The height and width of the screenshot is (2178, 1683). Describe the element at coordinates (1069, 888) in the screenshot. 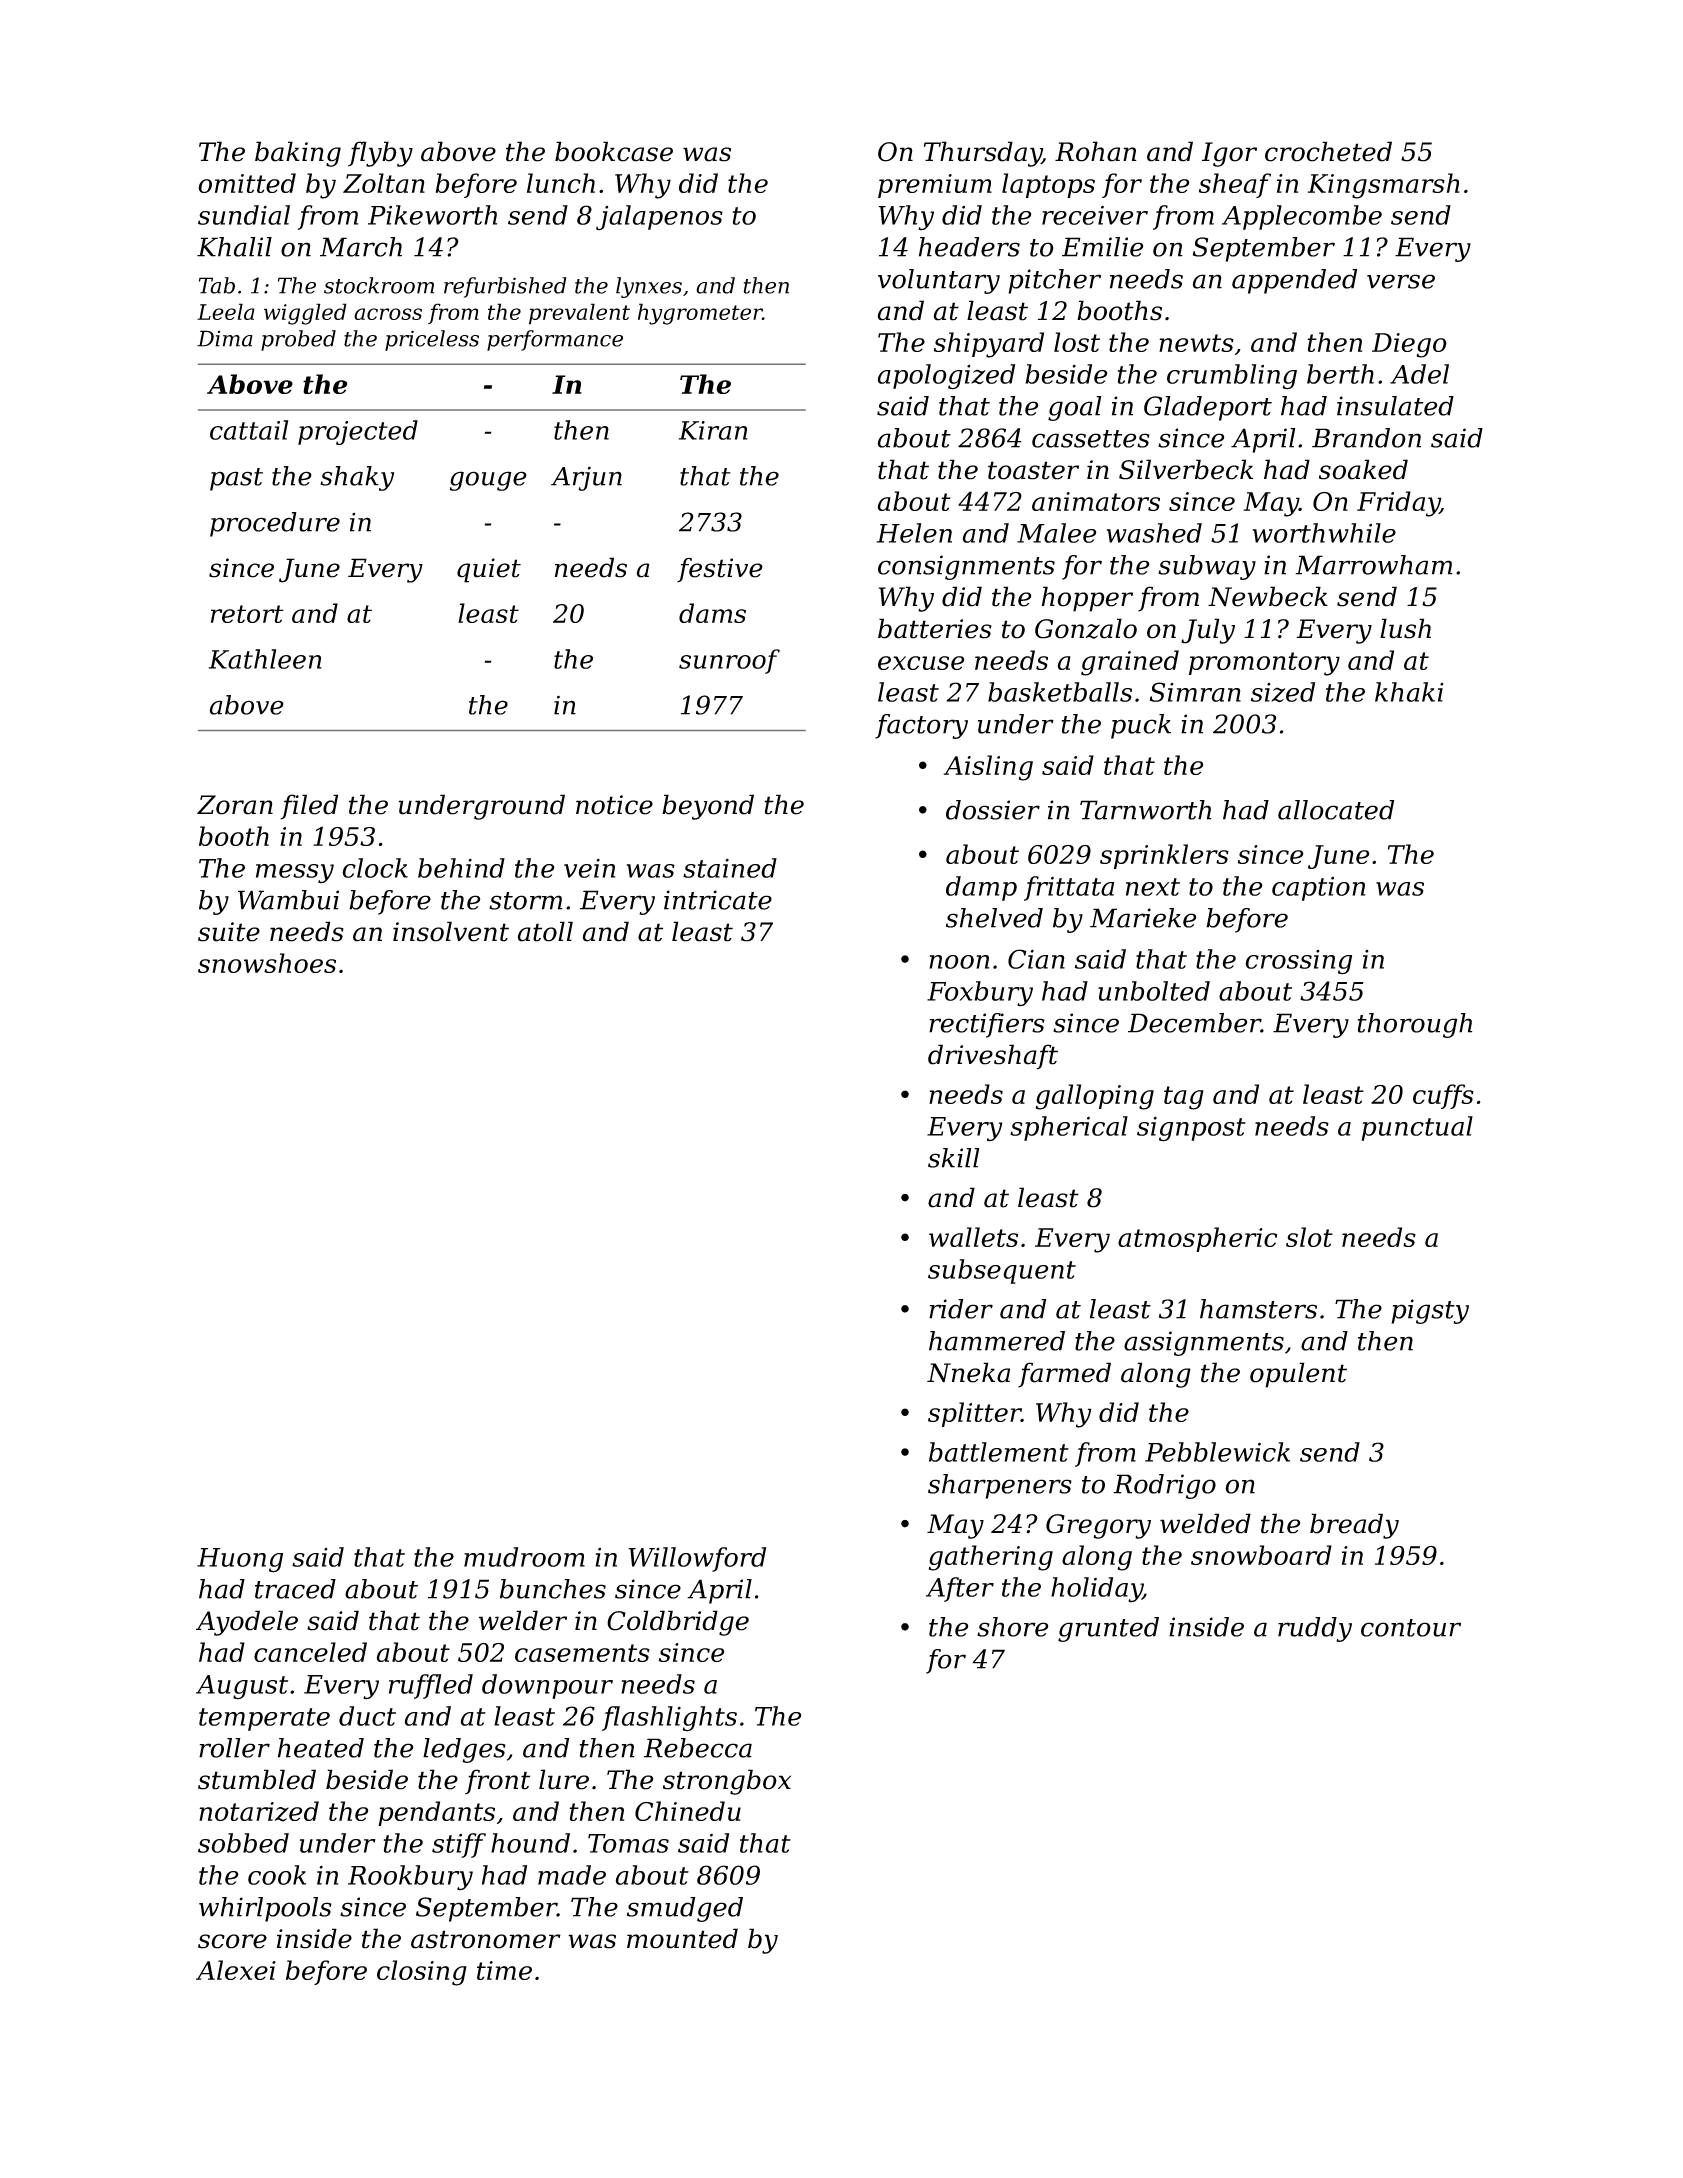

I see `frittata` at that location.
